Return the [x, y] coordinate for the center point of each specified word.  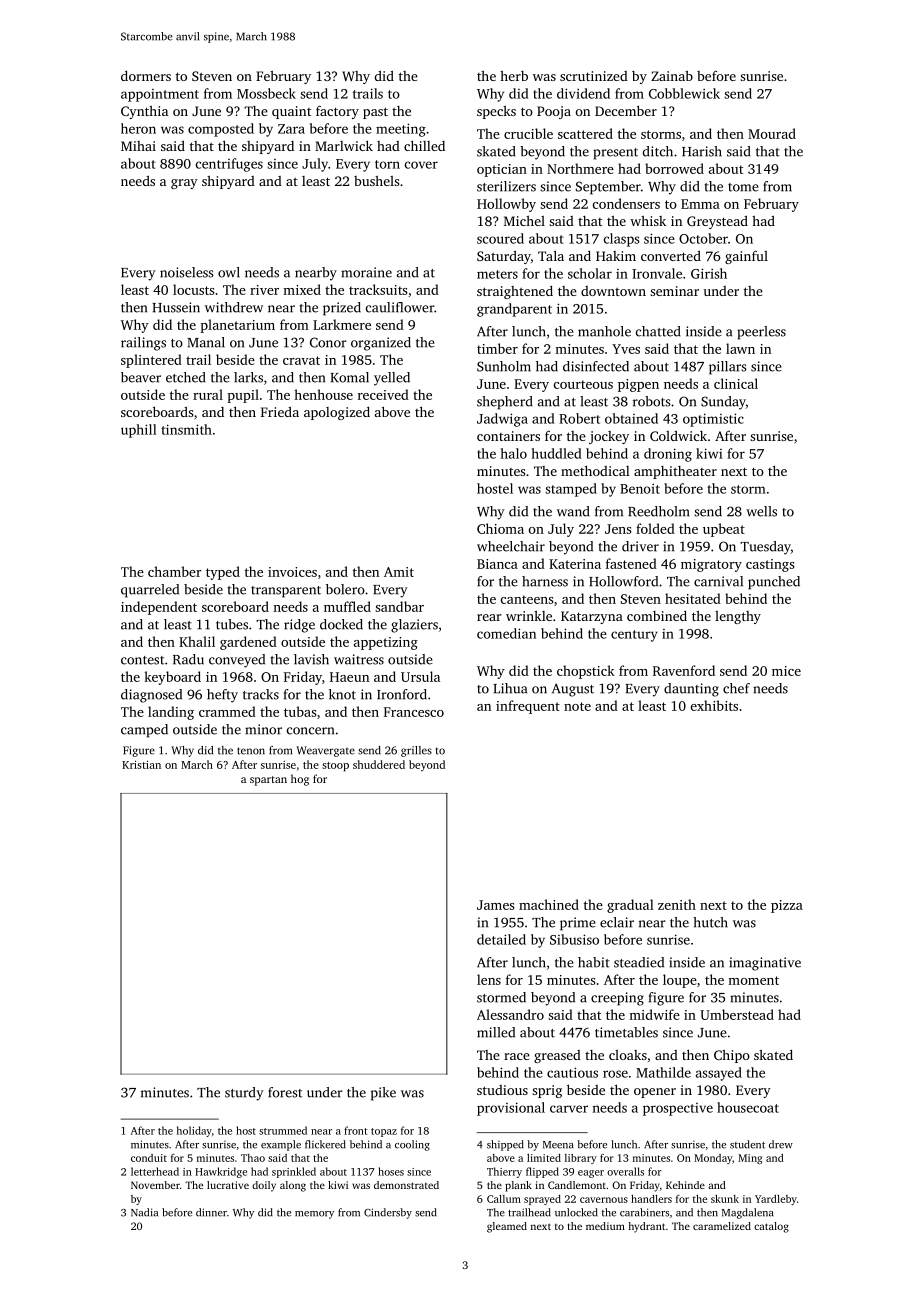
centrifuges [229, 165]
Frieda [280, 412]
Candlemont [577, 1185]
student [747, 1144]
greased [557, 1056]
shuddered [379, 764]
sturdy [244, 1094]
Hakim [616, 256]
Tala [551, 255]
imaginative [765, 964]
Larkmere [342, 324]
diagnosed [151, 696]
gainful [746, 257]
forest [285, 1092]
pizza [787, 906]
